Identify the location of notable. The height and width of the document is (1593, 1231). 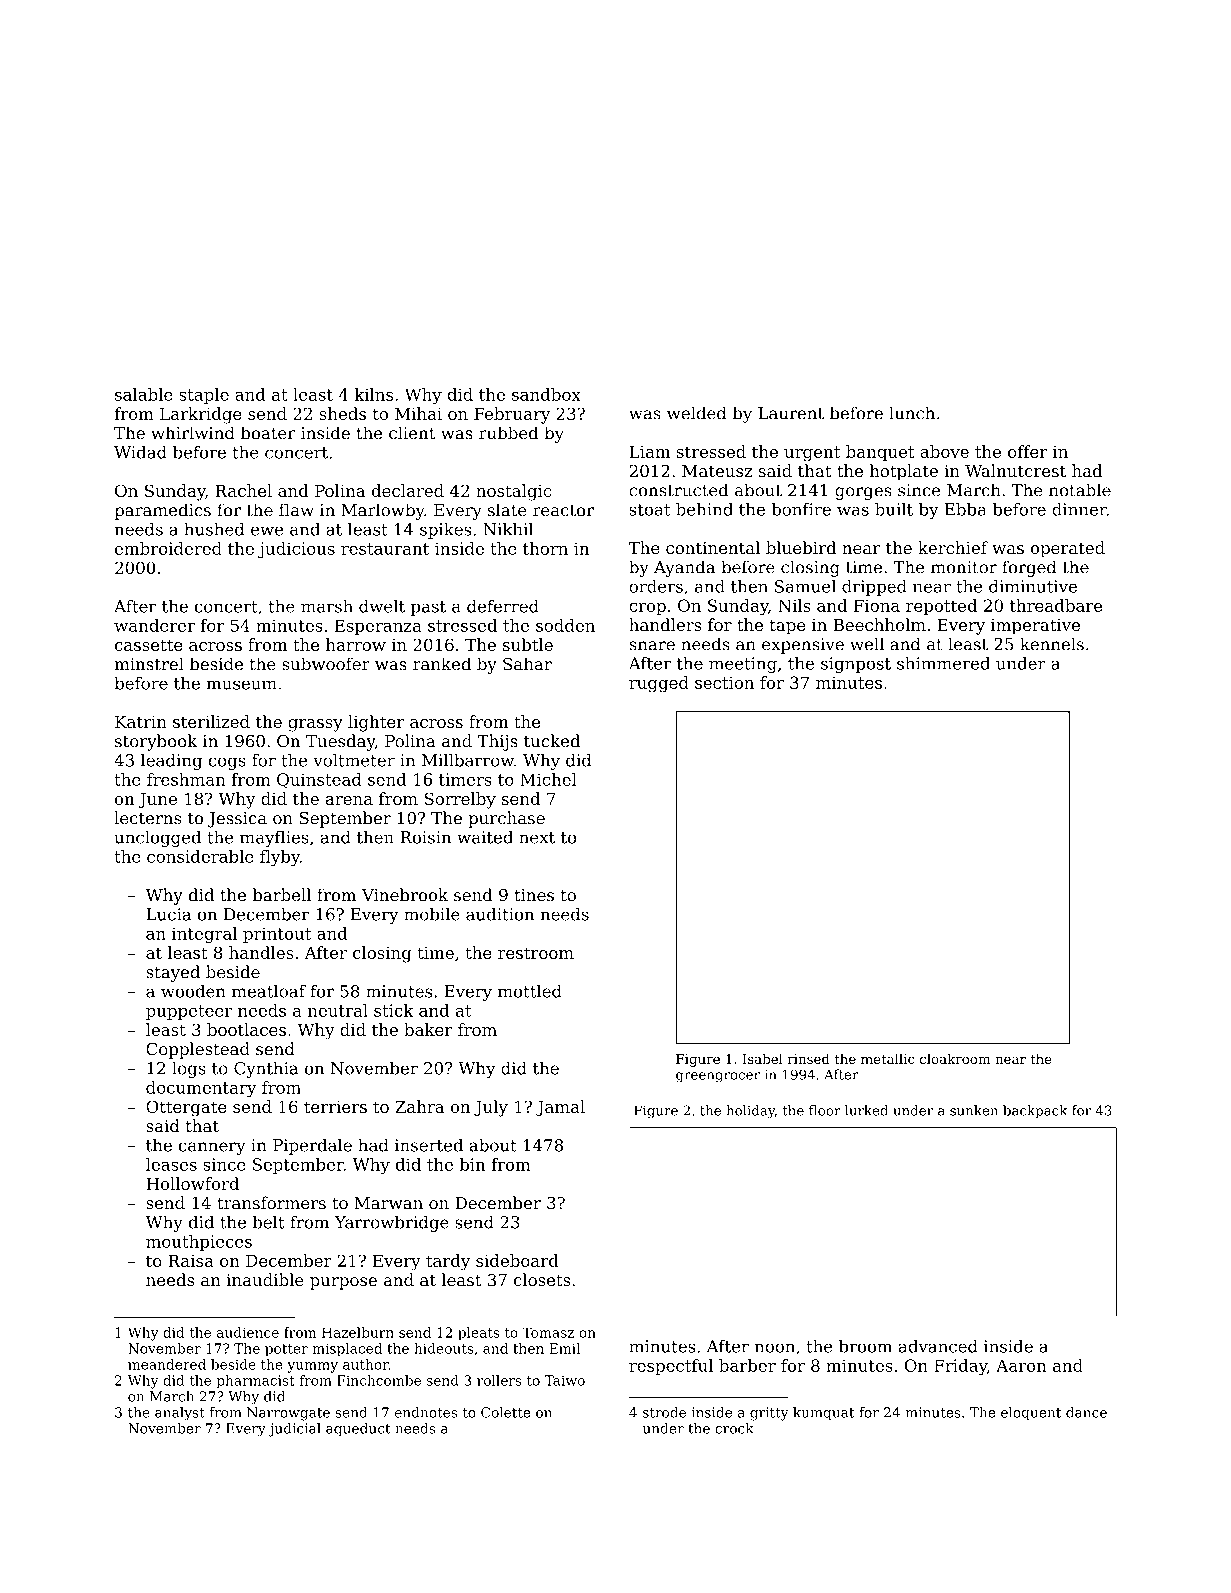
(1080, 490).
